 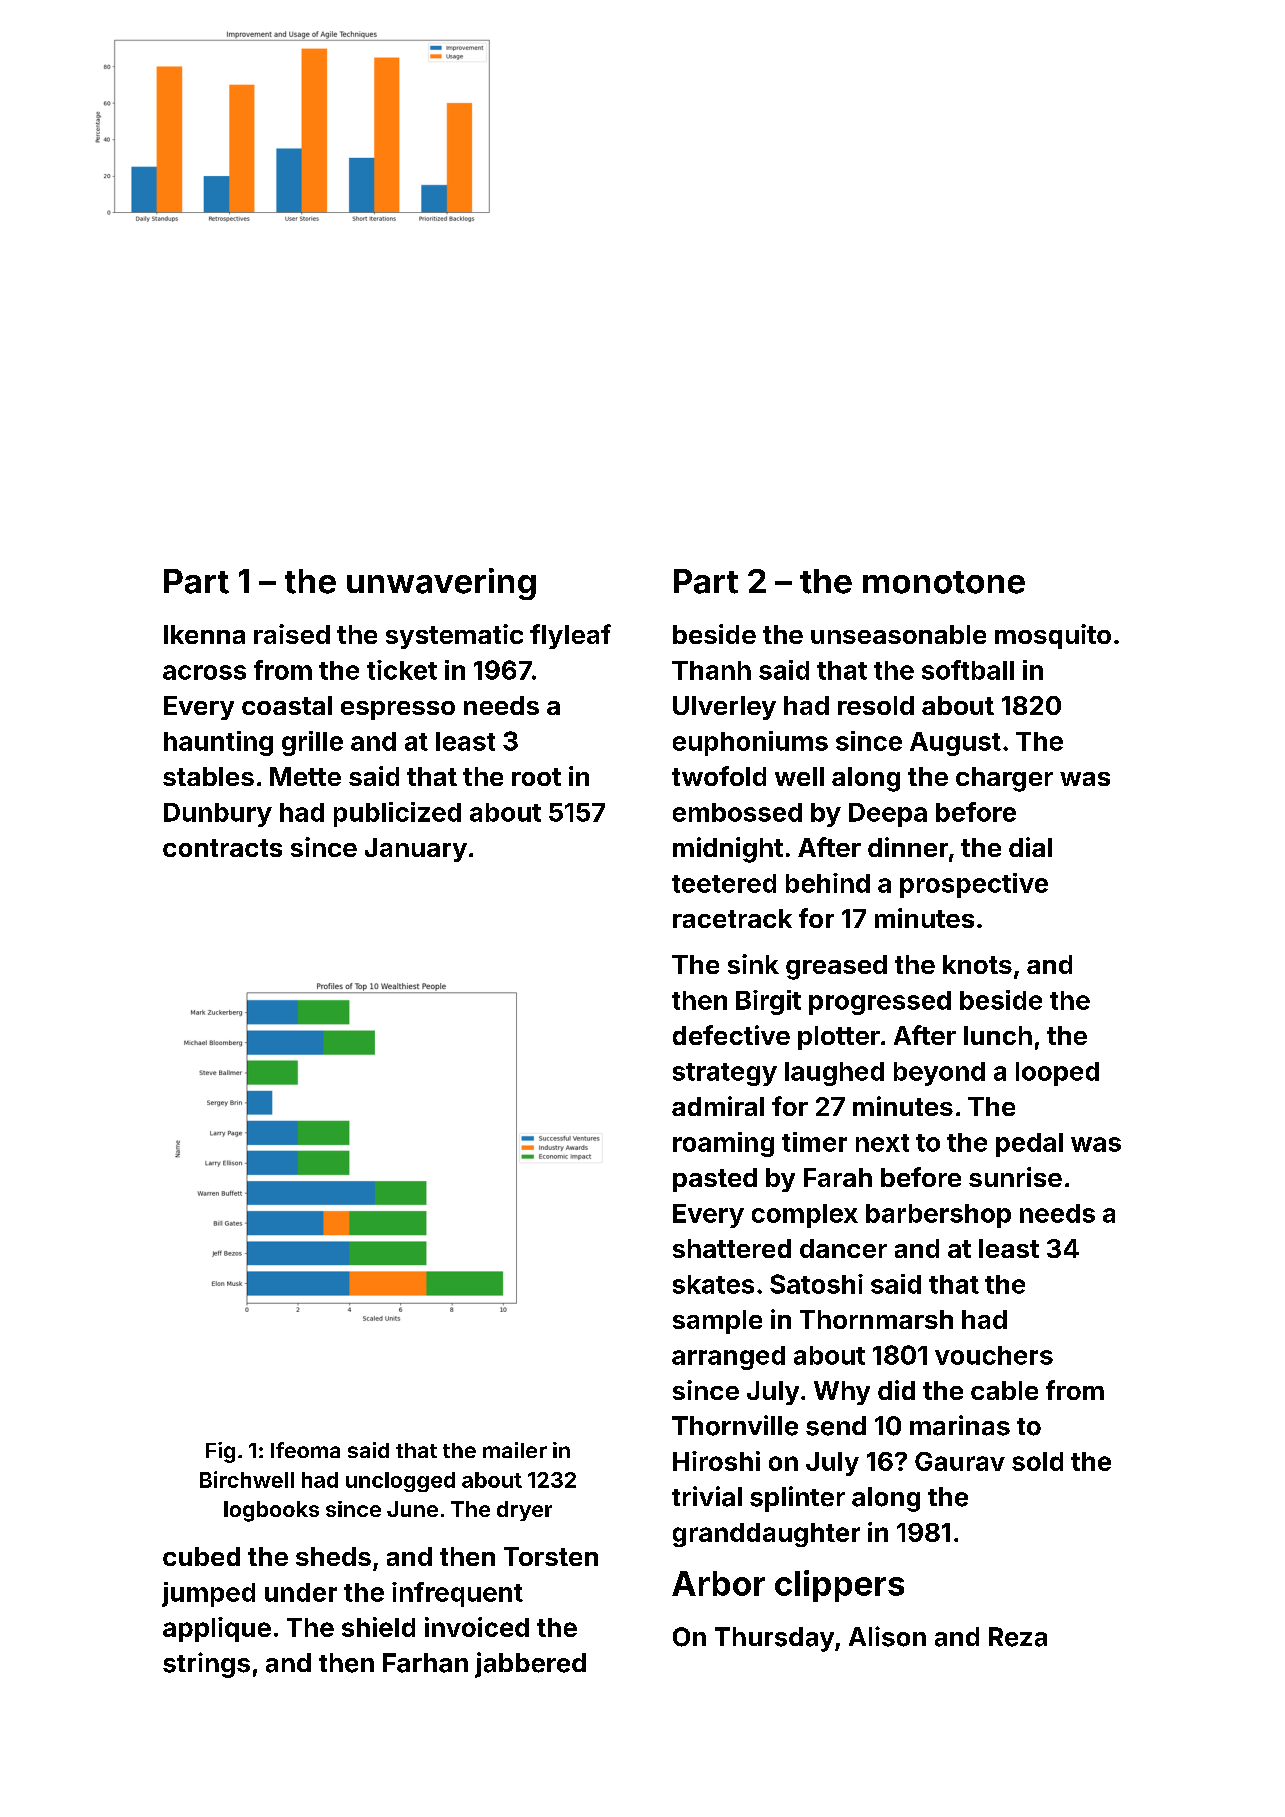 I want to click on unwavering, so click(x=441, y=584).
